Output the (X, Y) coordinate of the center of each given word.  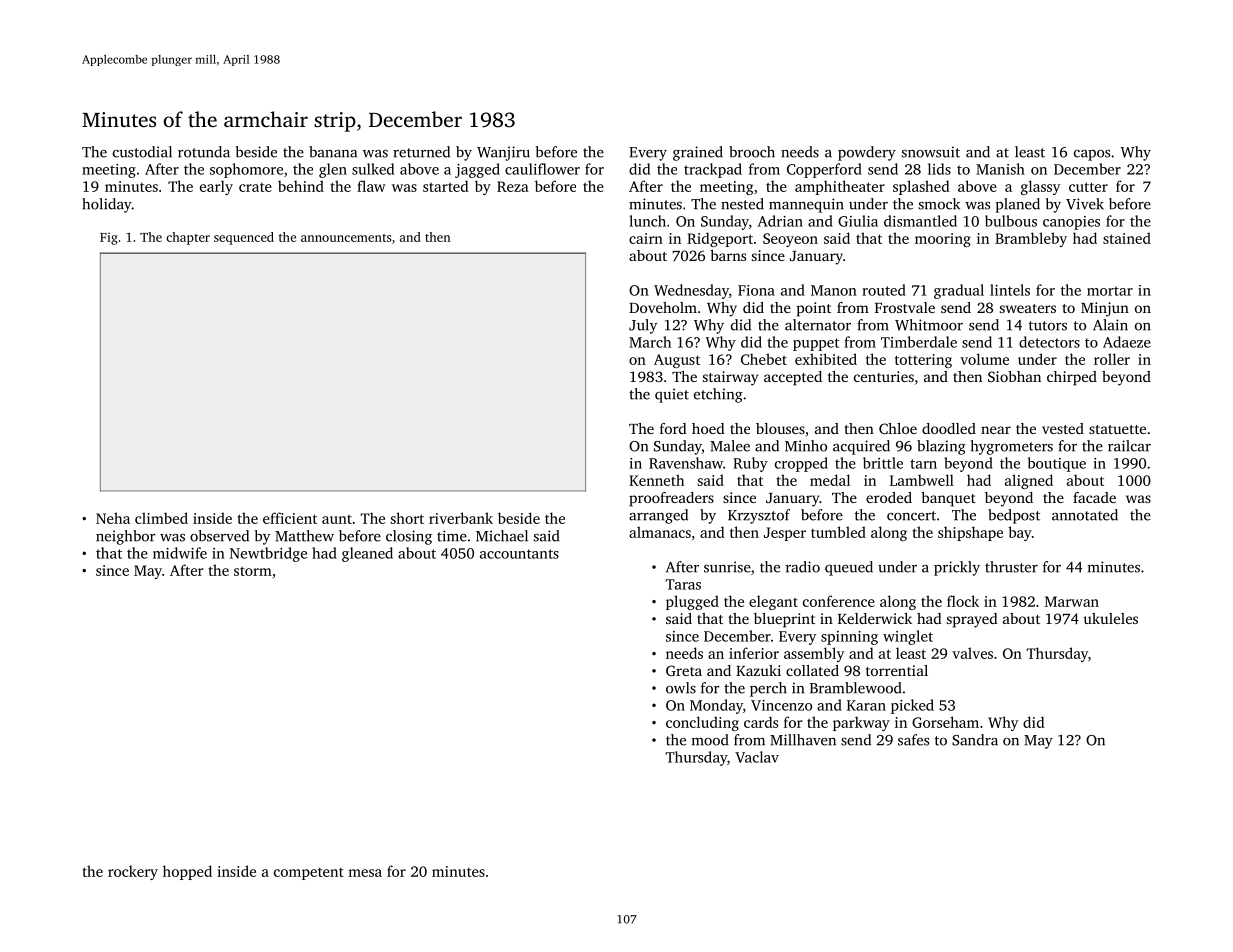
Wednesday (691, 291)
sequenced (244, 238)
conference (839, 601)
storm (253, 571)
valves (972, 653)
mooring (943, 240)
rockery (133, 872)
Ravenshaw (686, 463)
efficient (290, 518)
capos (1092, 155)
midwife (180, 553)
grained (698, 153)
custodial (142, 152)
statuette (1117, 429)
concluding (702, 723)
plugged (692, 602)
